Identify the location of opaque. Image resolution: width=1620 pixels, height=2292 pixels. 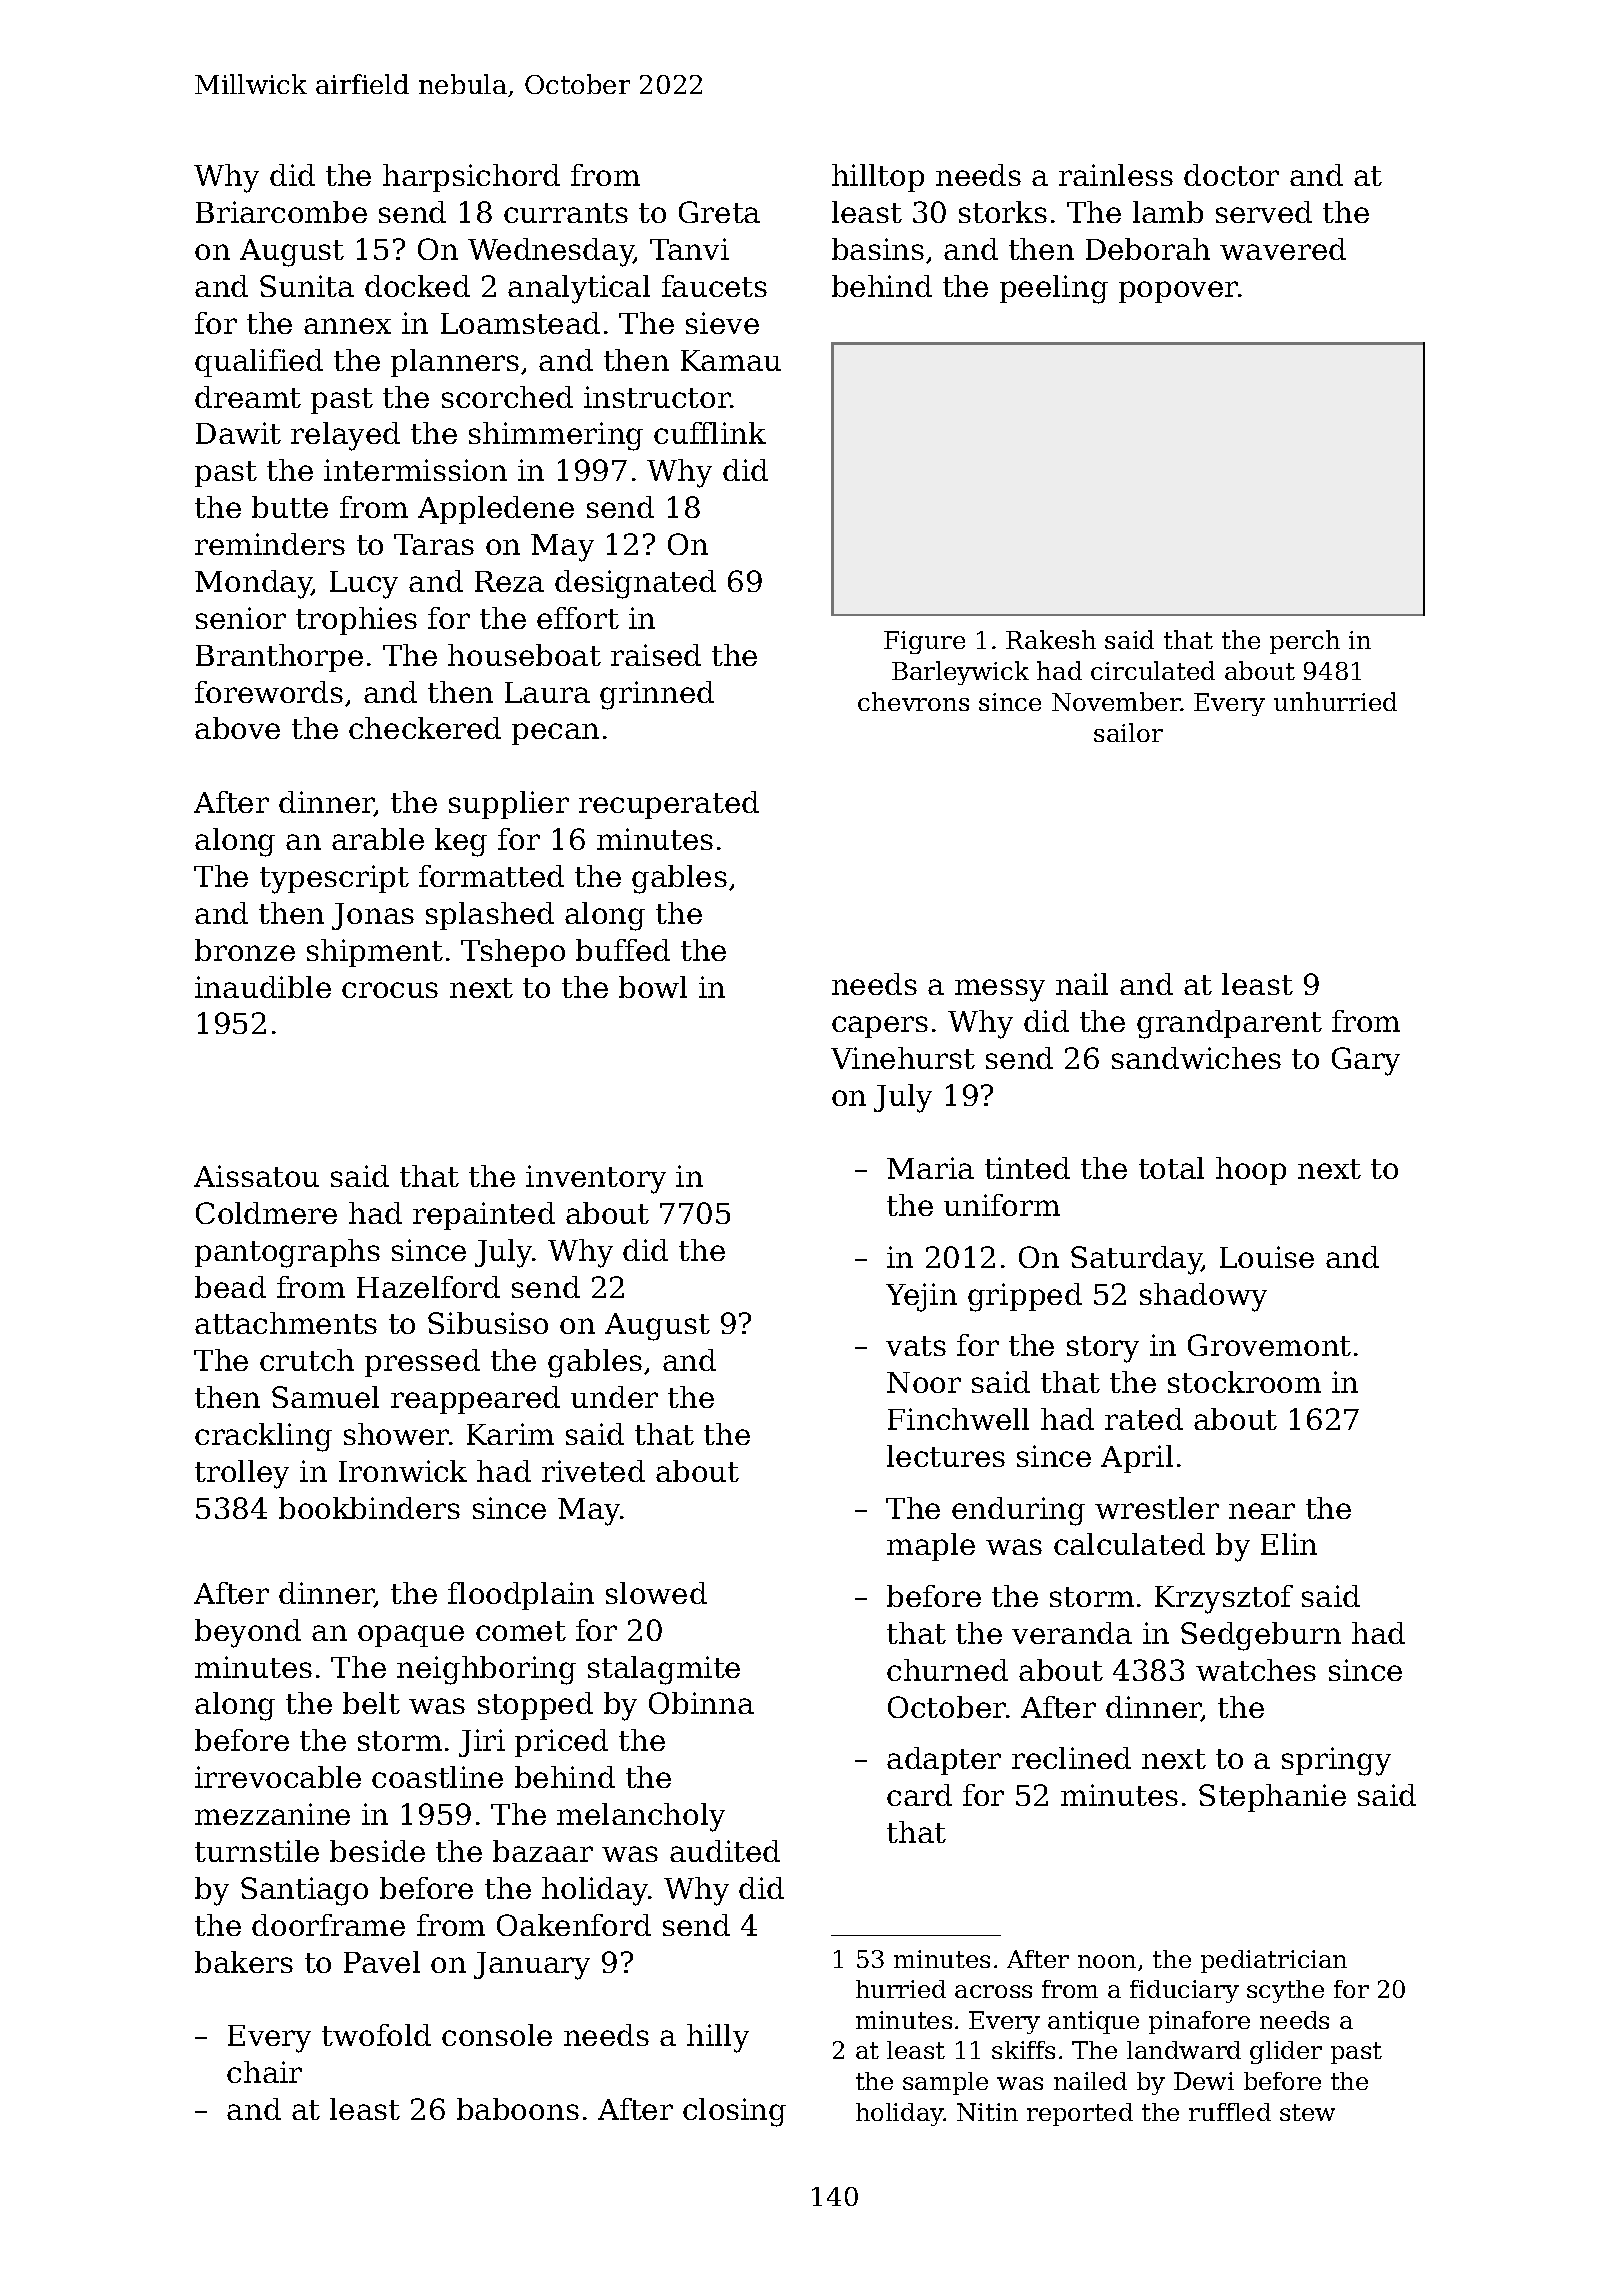
(411, 1636).
